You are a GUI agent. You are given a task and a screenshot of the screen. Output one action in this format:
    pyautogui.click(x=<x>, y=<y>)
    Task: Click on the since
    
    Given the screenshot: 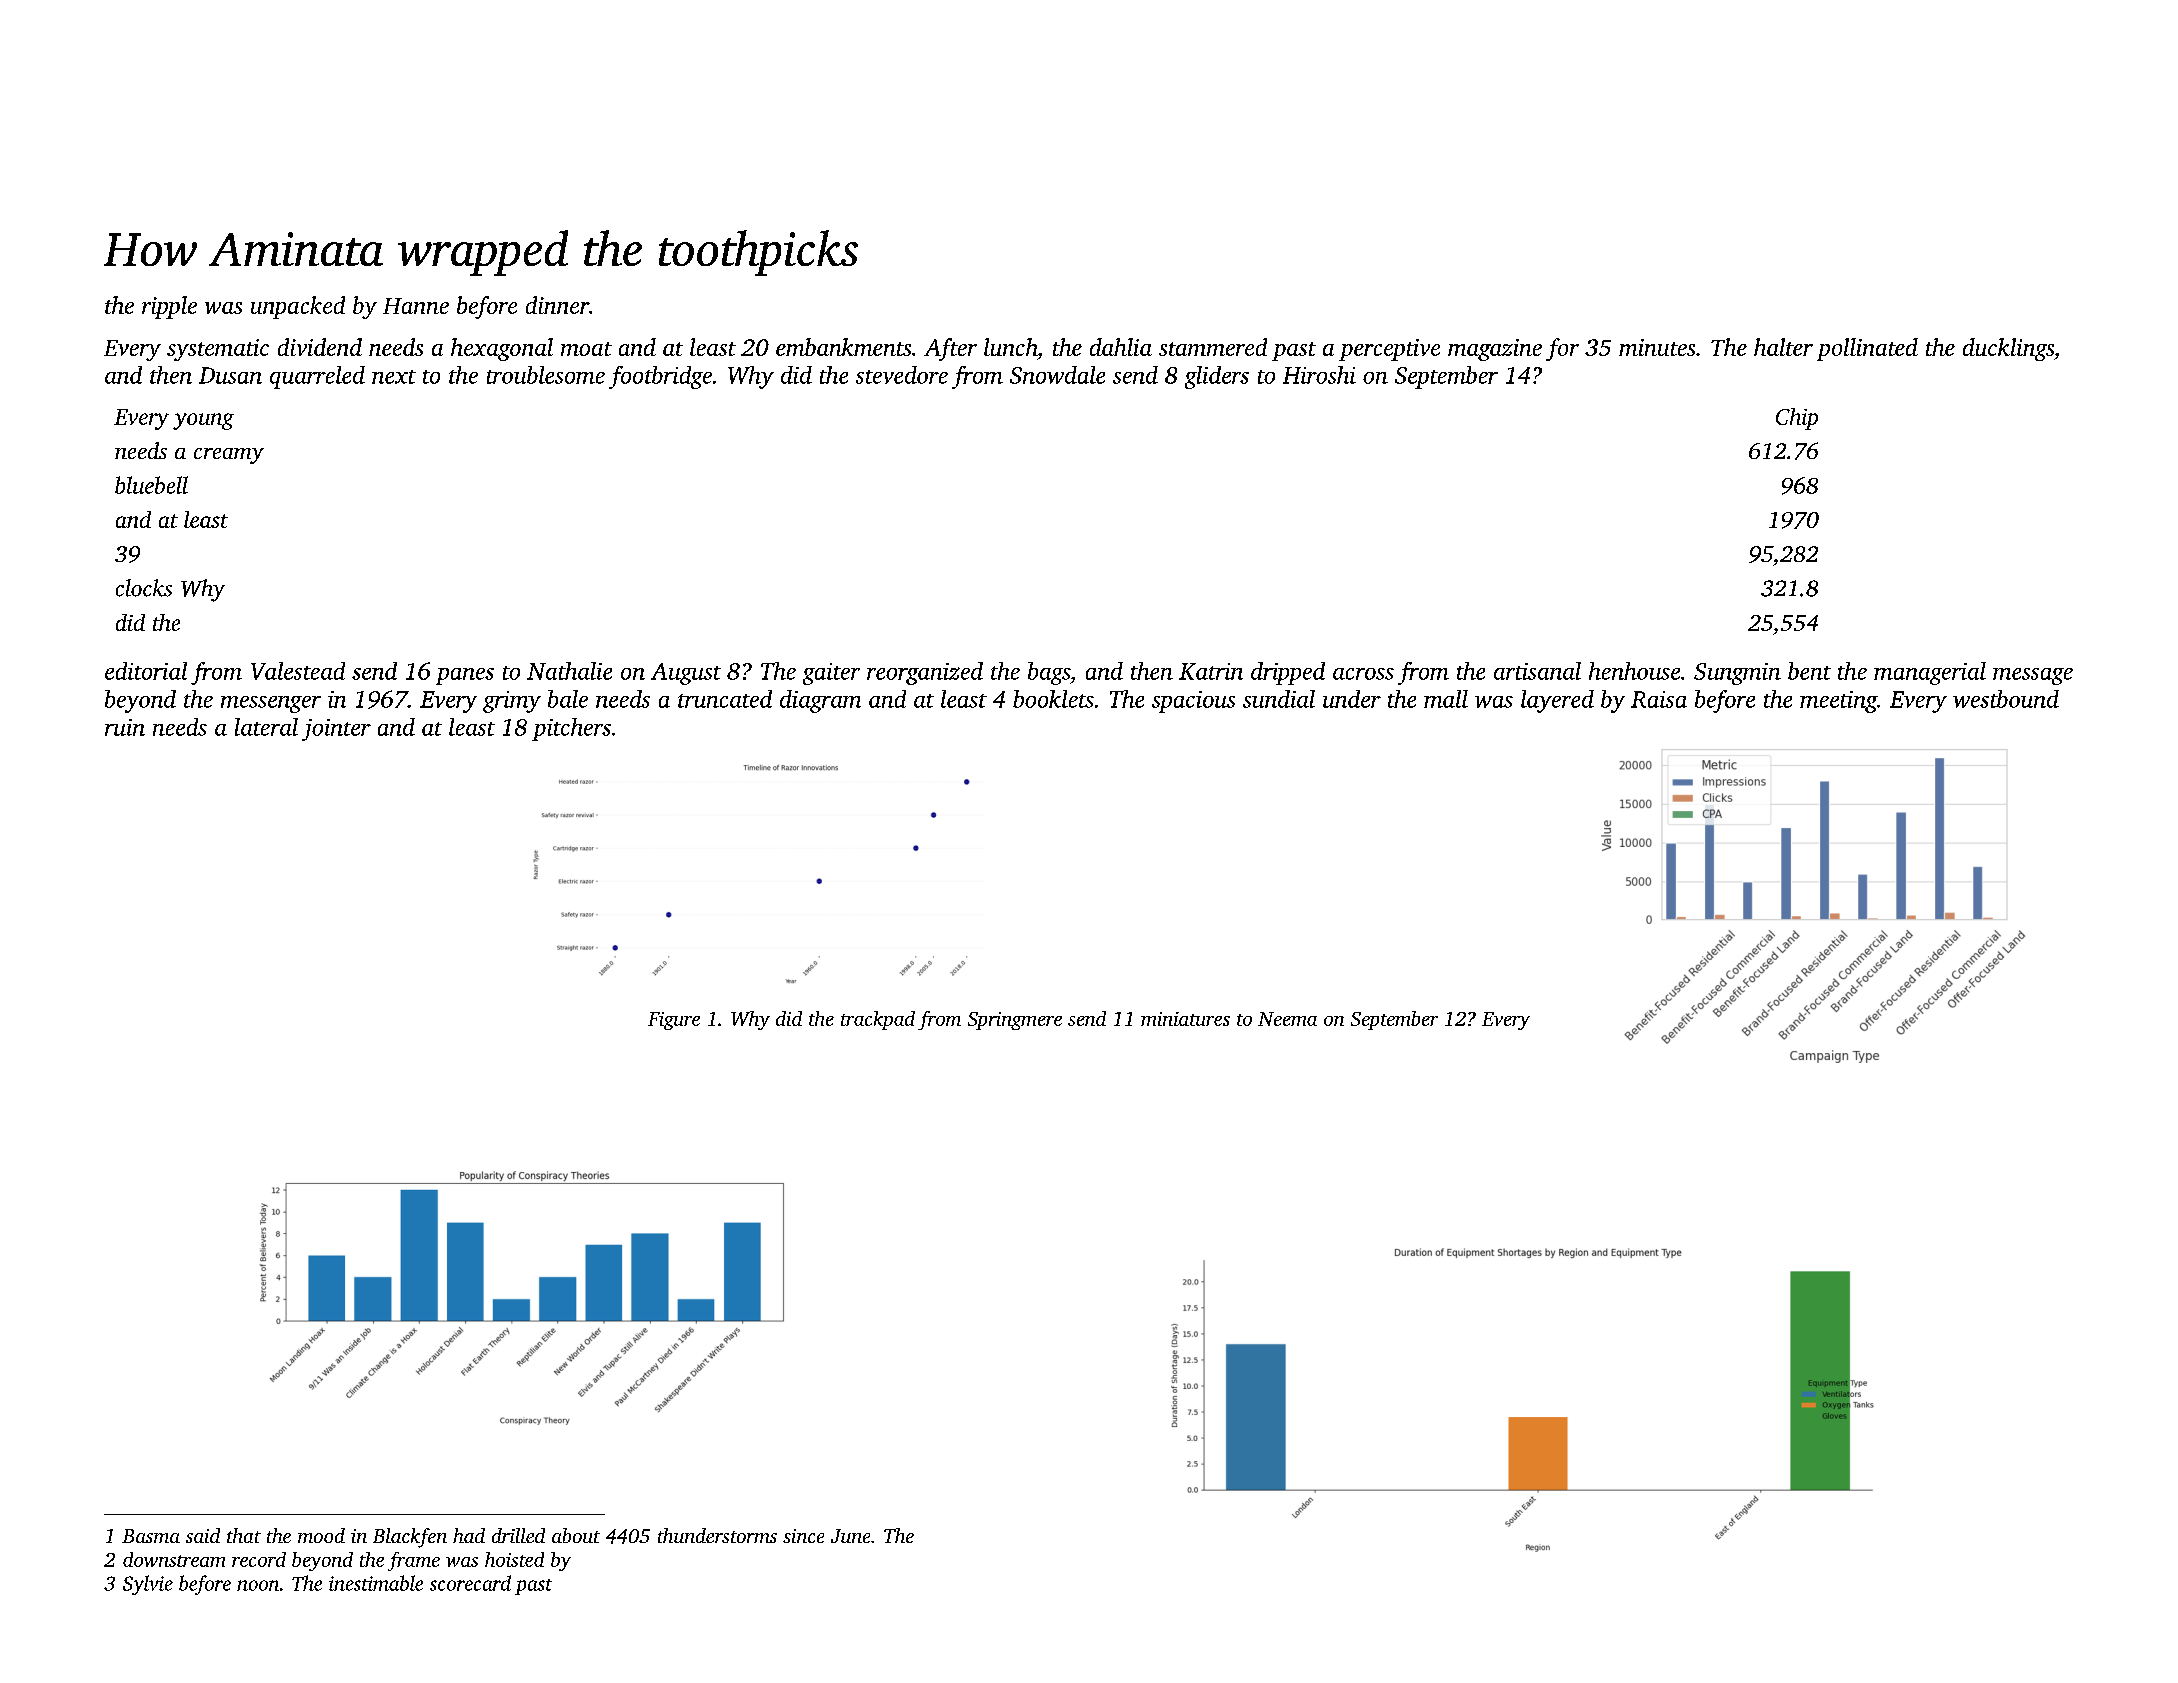 What is the action you would take?
    pyautogui.click(x=803, y=1536)
